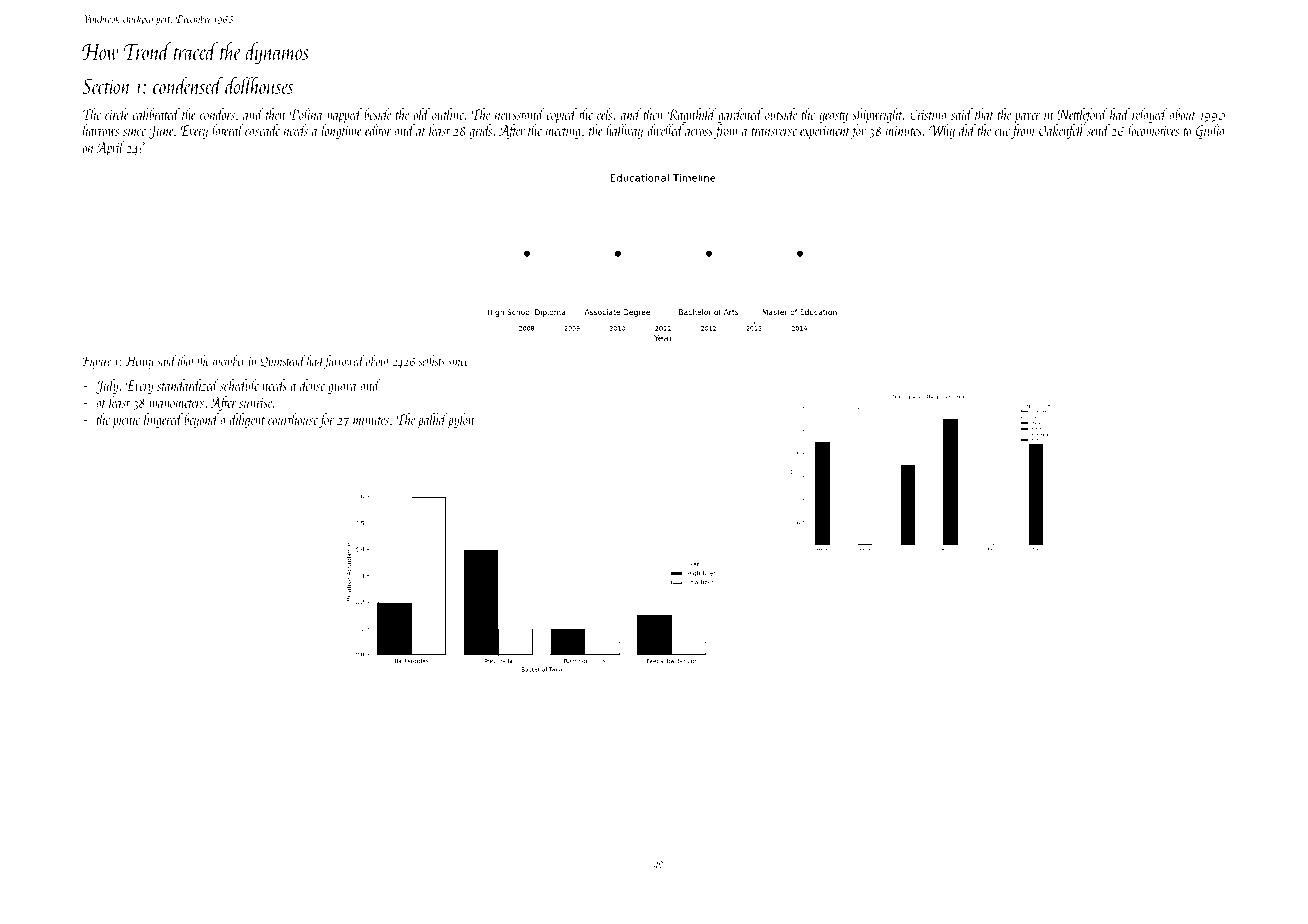  What do you see at coordinates (247, 420) in the image?
I see `diligent` at bounding box center [247, 420].
